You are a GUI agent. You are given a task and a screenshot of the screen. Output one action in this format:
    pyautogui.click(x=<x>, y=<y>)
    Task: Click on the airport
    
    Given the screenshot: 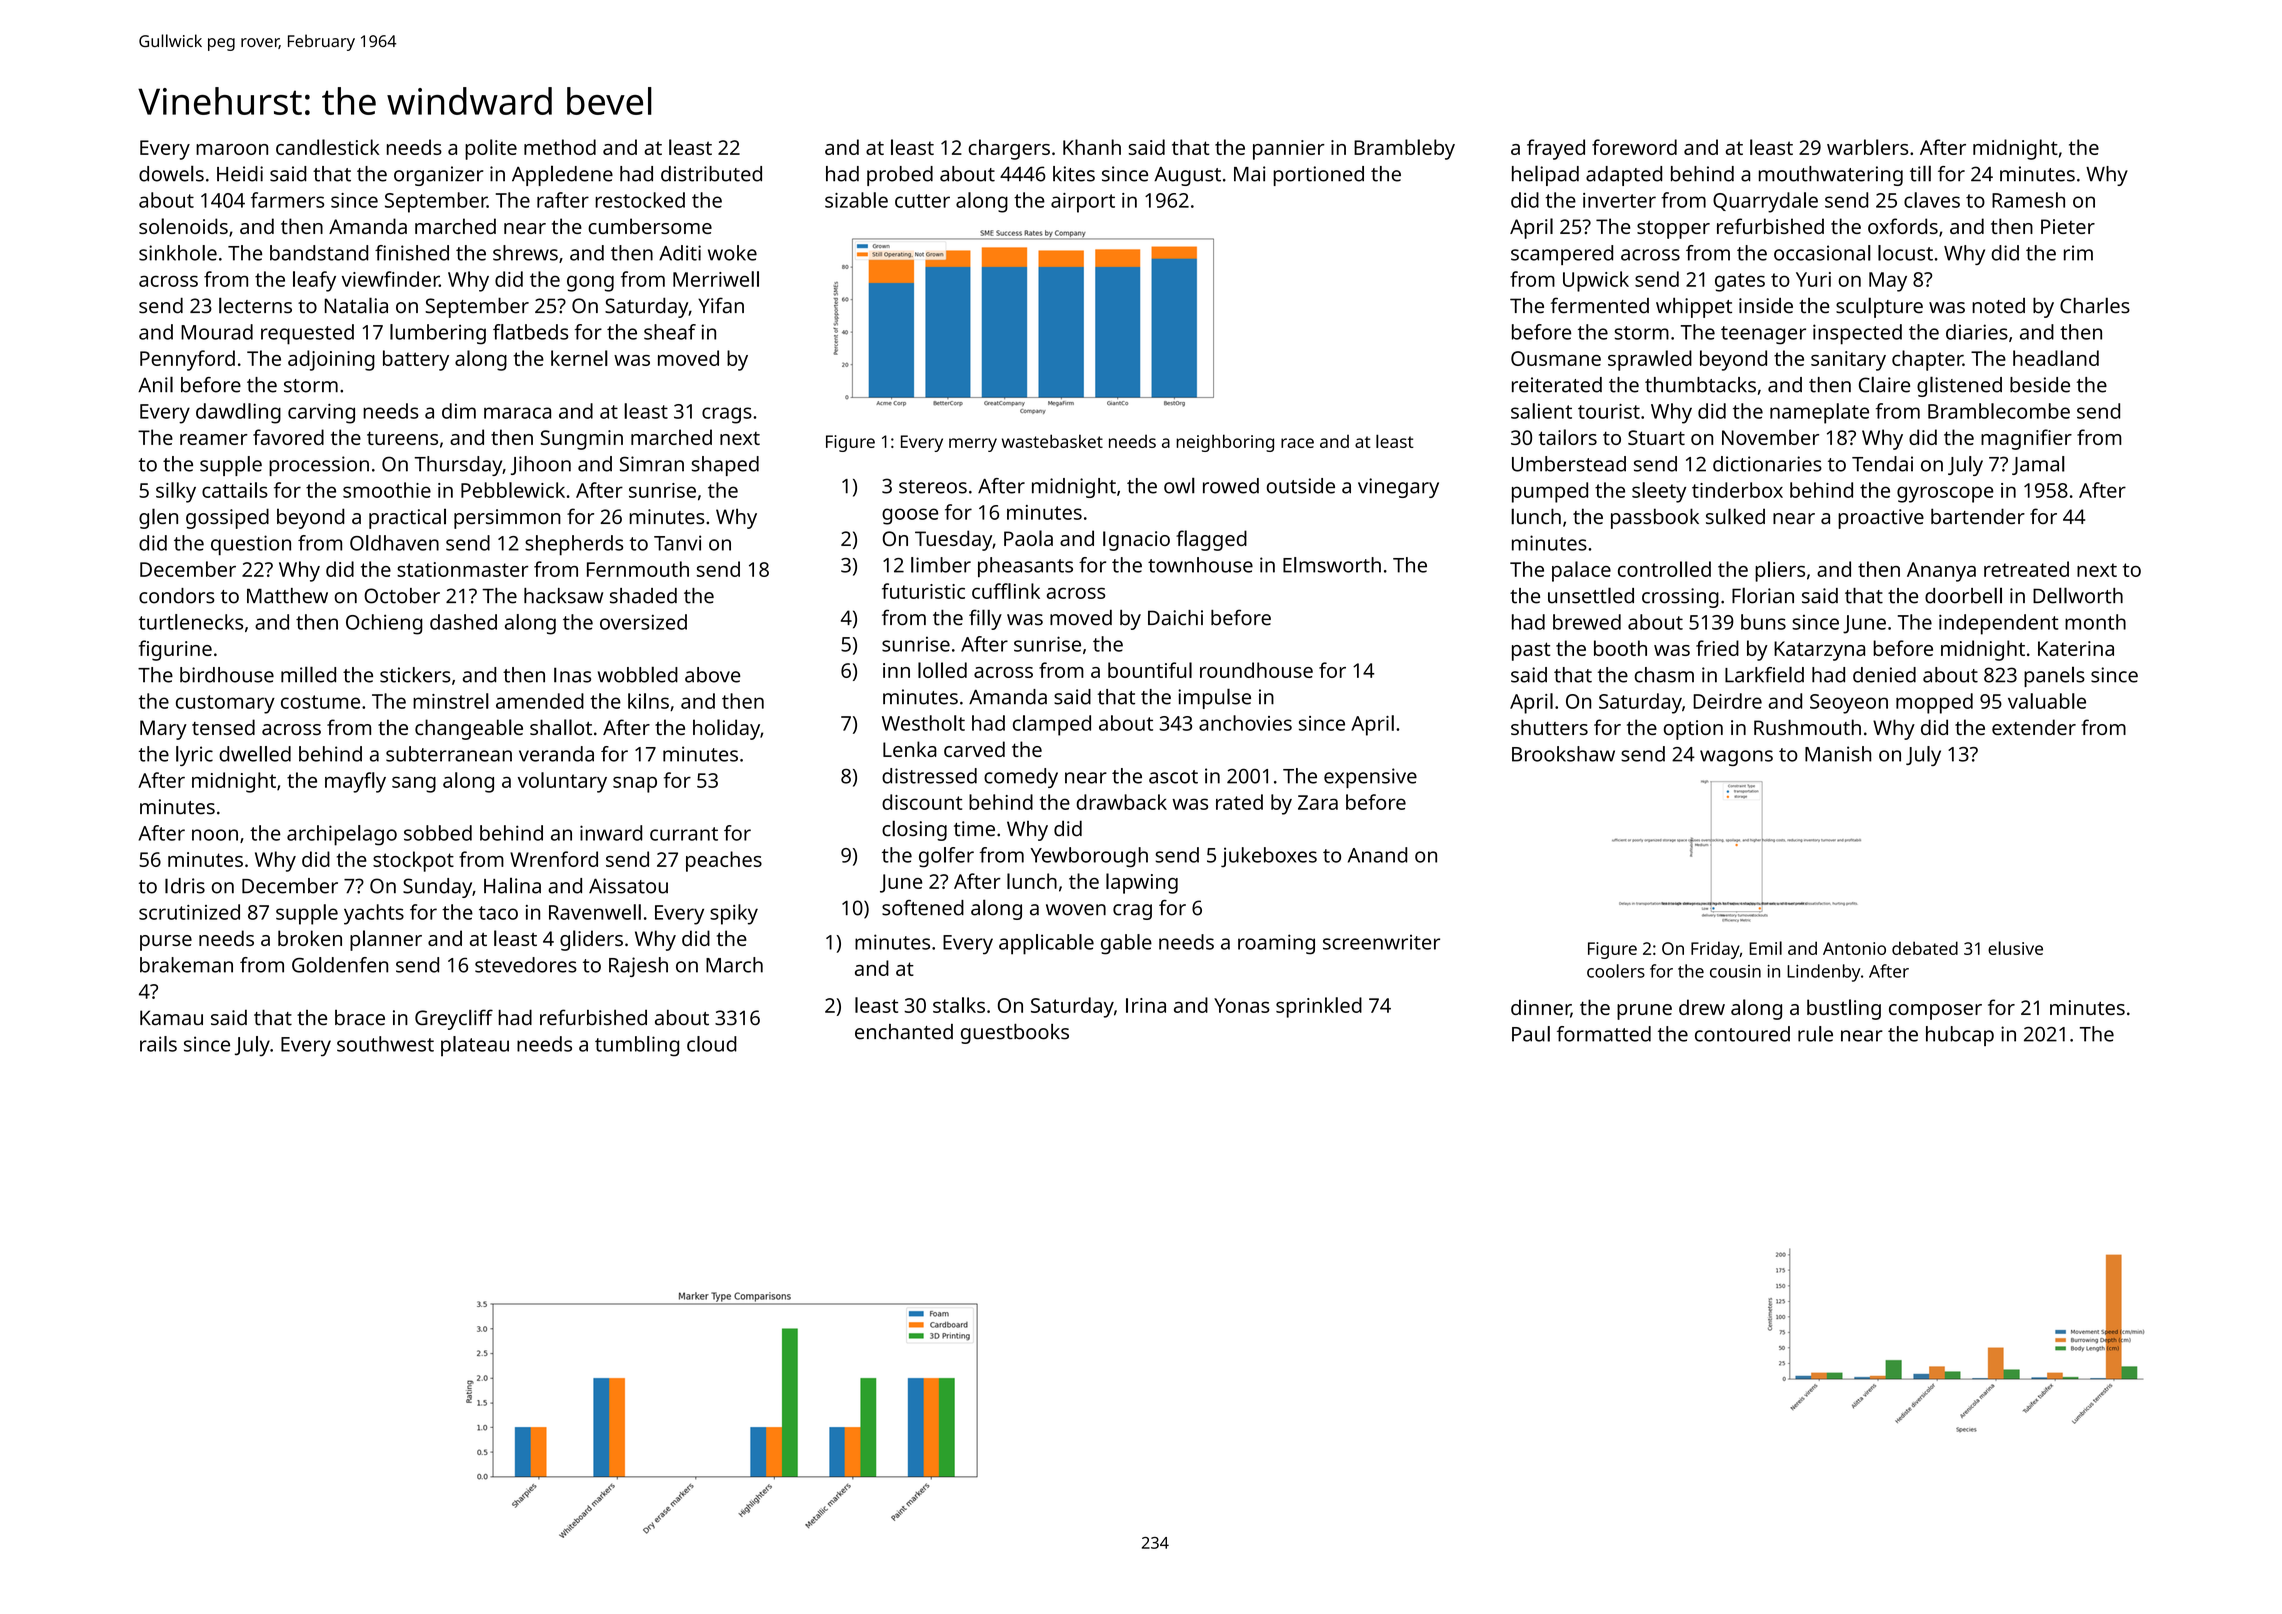 What is the action you would take?
    pyautogui.click(x=1083, y=203)
